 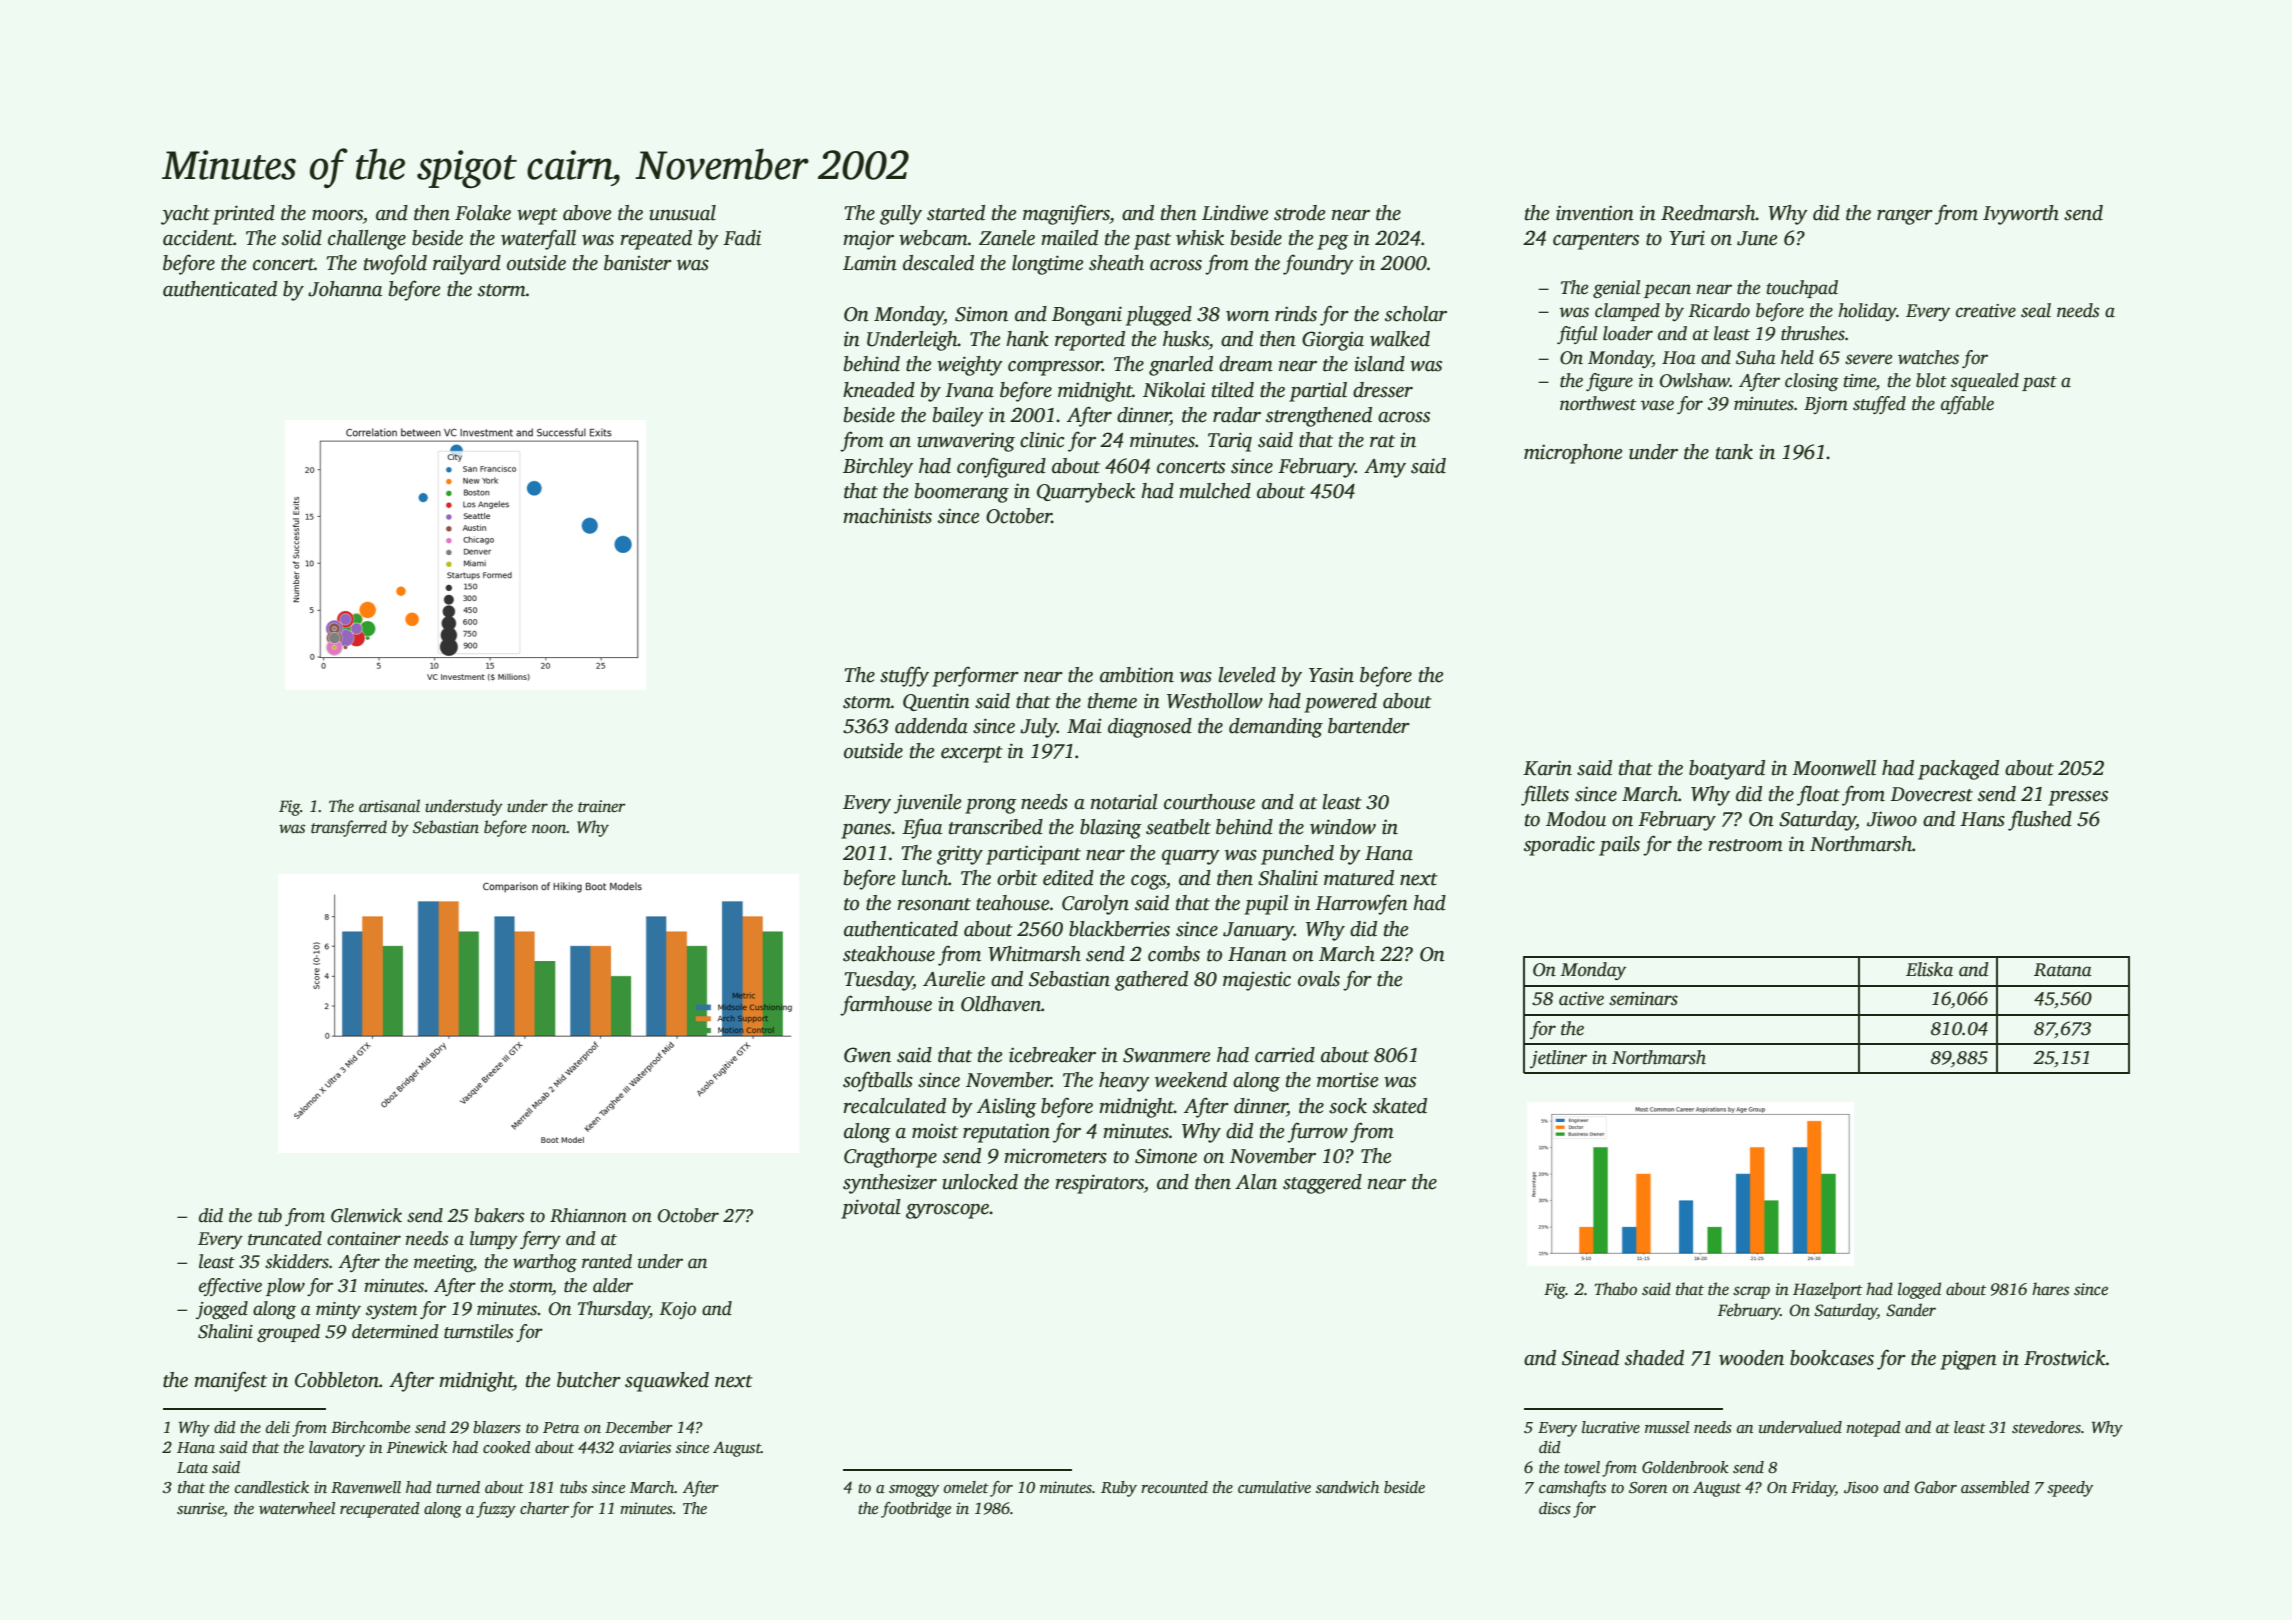 I want to click on effective, so click(x=230, y=1287).
